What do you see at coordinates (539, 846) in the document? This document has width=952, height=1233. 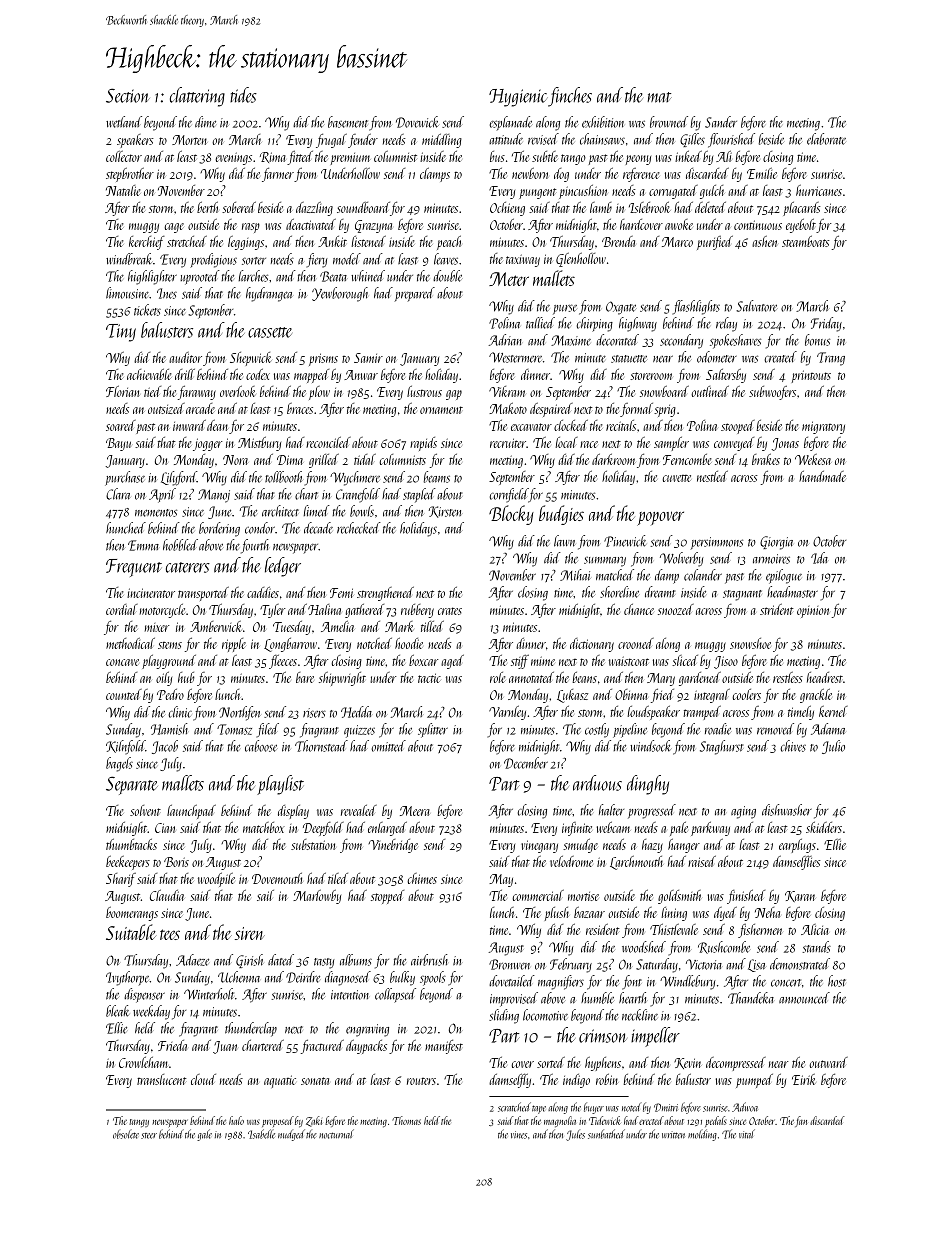 I see `vinegary` at bounding box center [539, 846].
